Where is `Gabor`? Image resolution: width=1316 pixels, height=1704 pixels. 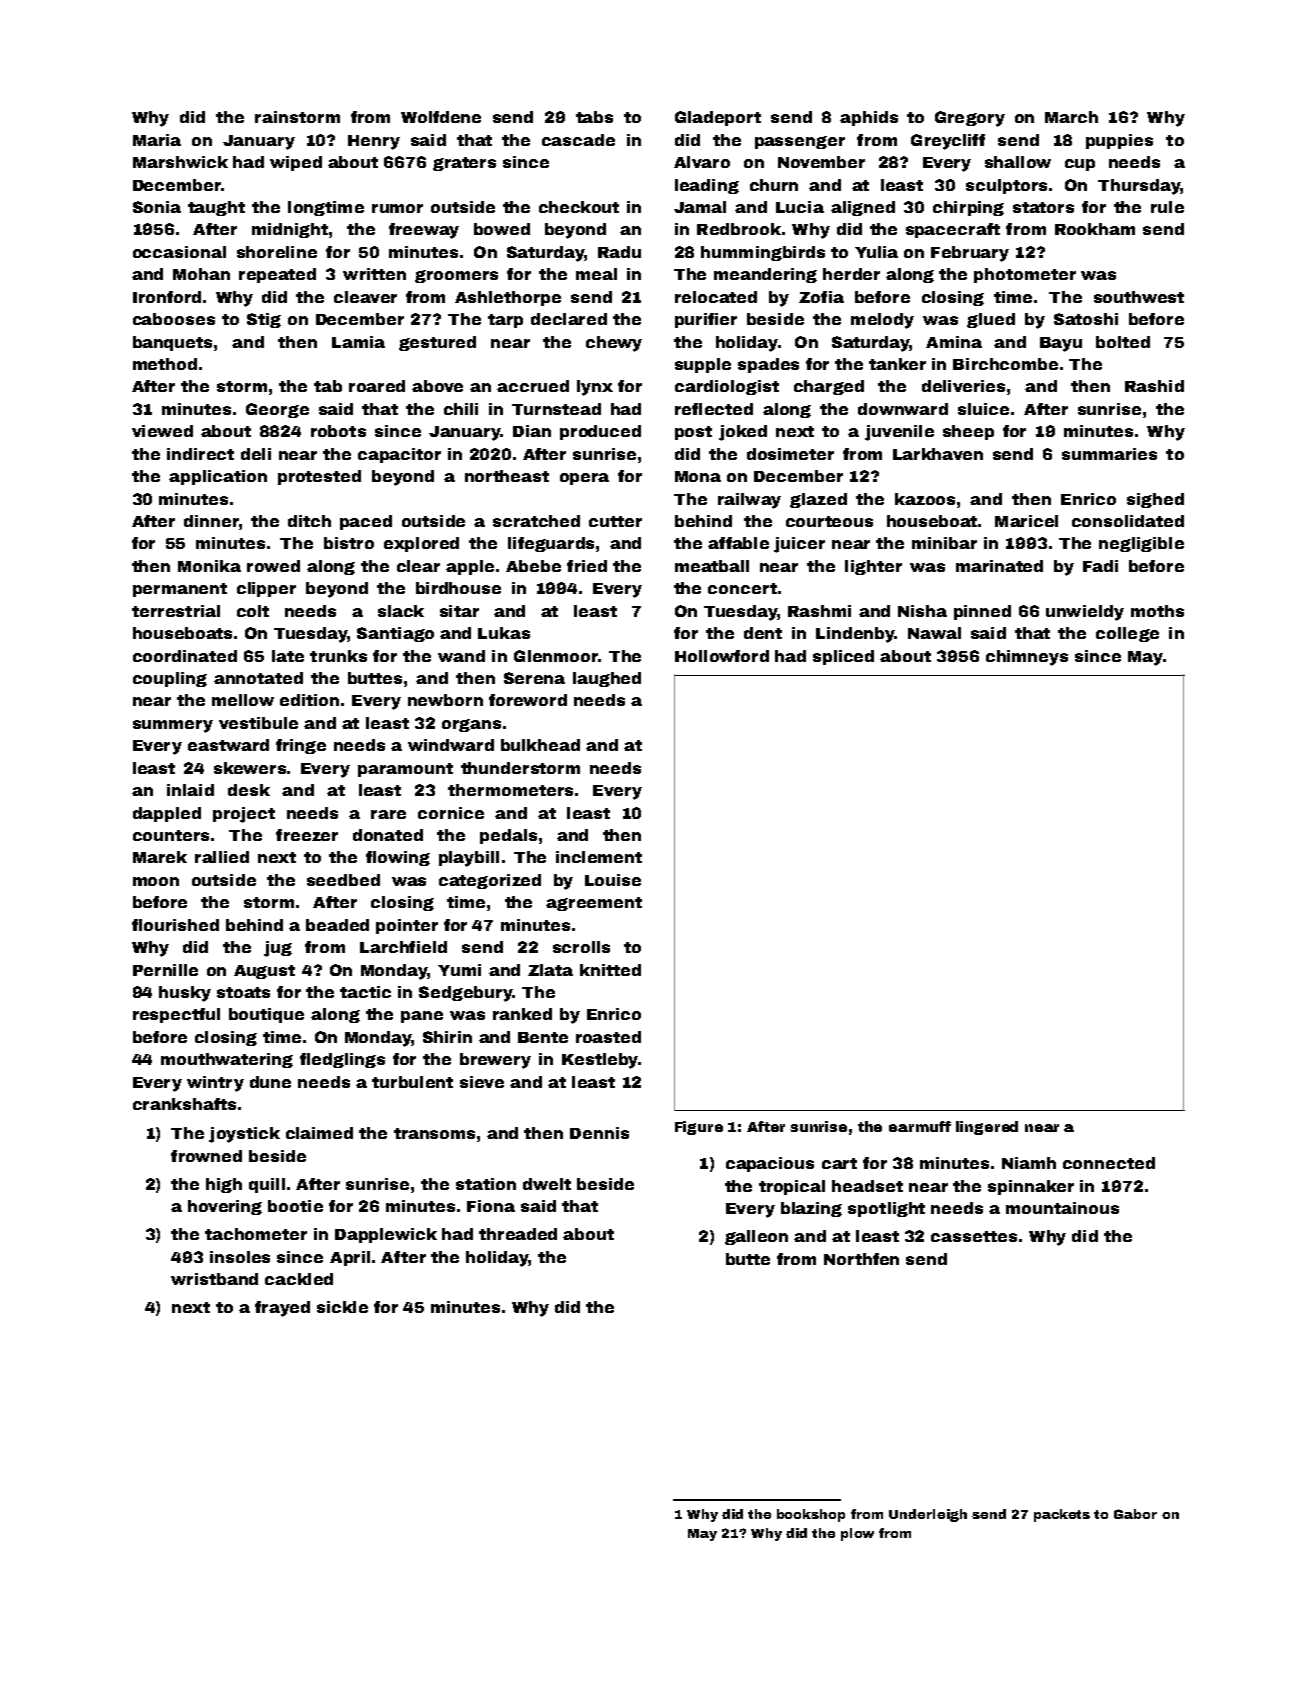
Gabor is located at coordinates (1135, 1514).
